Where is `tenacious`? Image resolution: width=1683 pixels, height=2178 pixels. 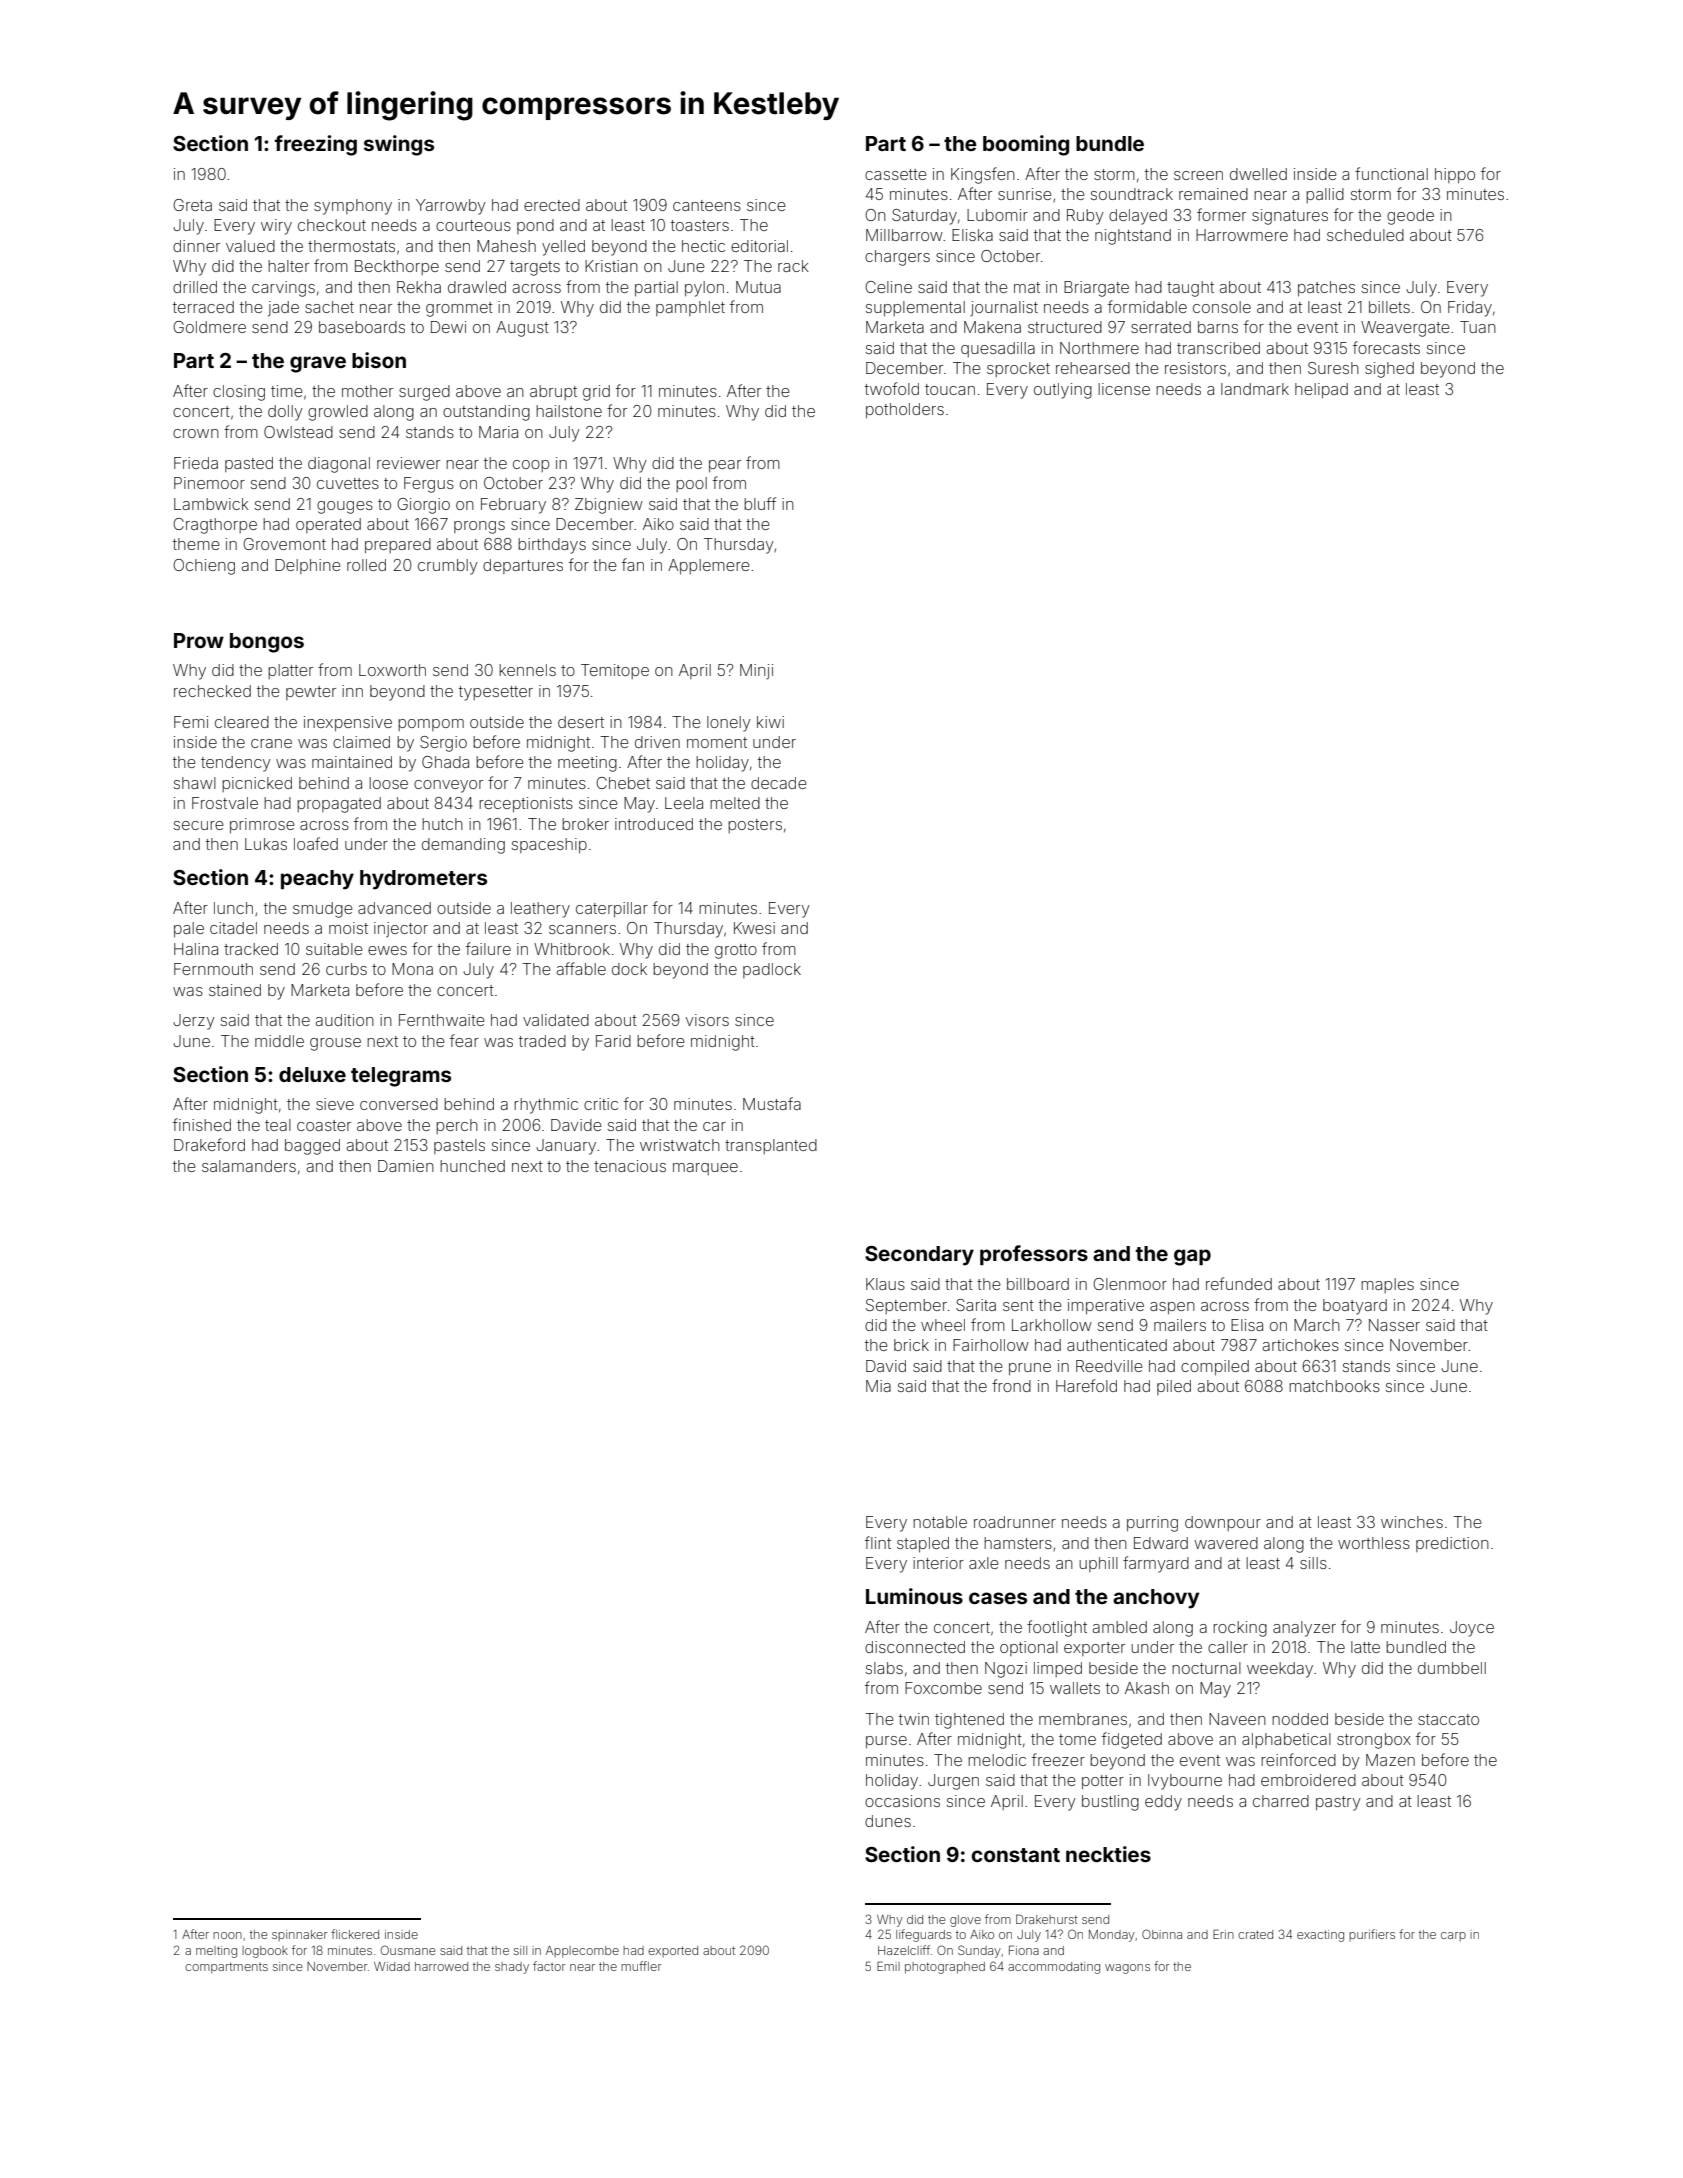
tenacious is located at coordinates (630, 1166).
